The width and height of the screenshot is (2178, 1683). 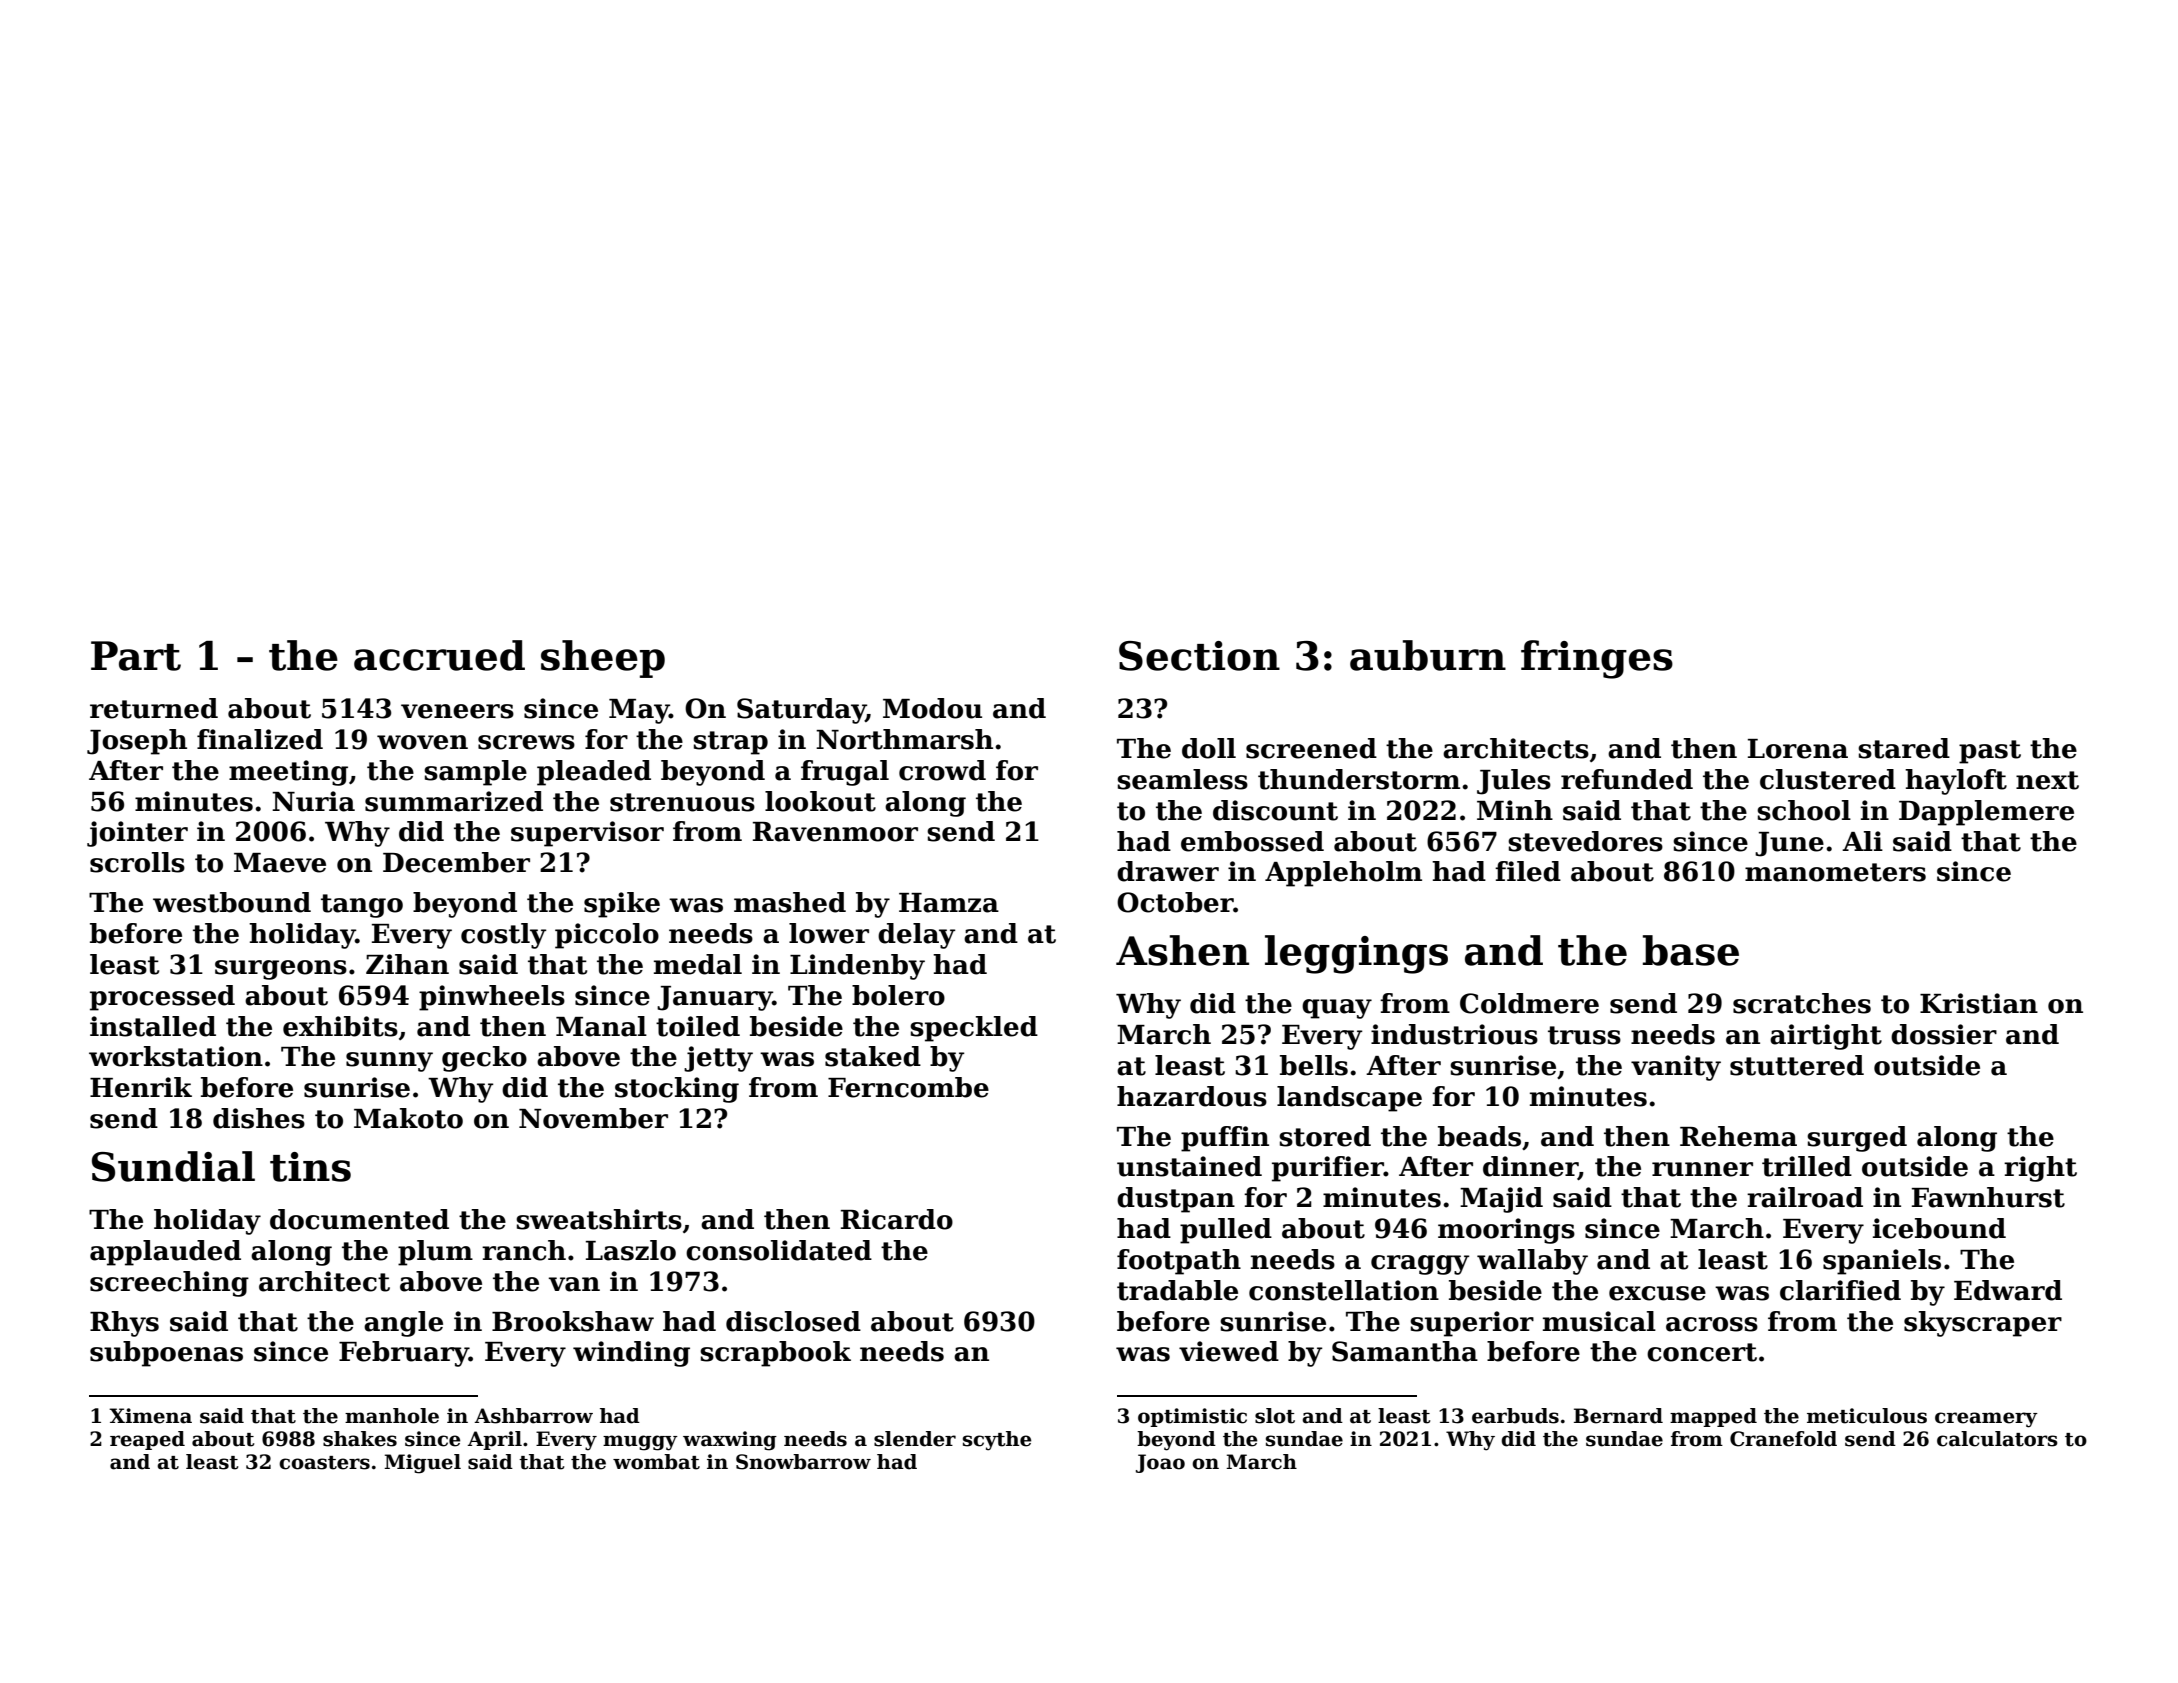 I want to click on coasters, so click(x=324, y=1463).
